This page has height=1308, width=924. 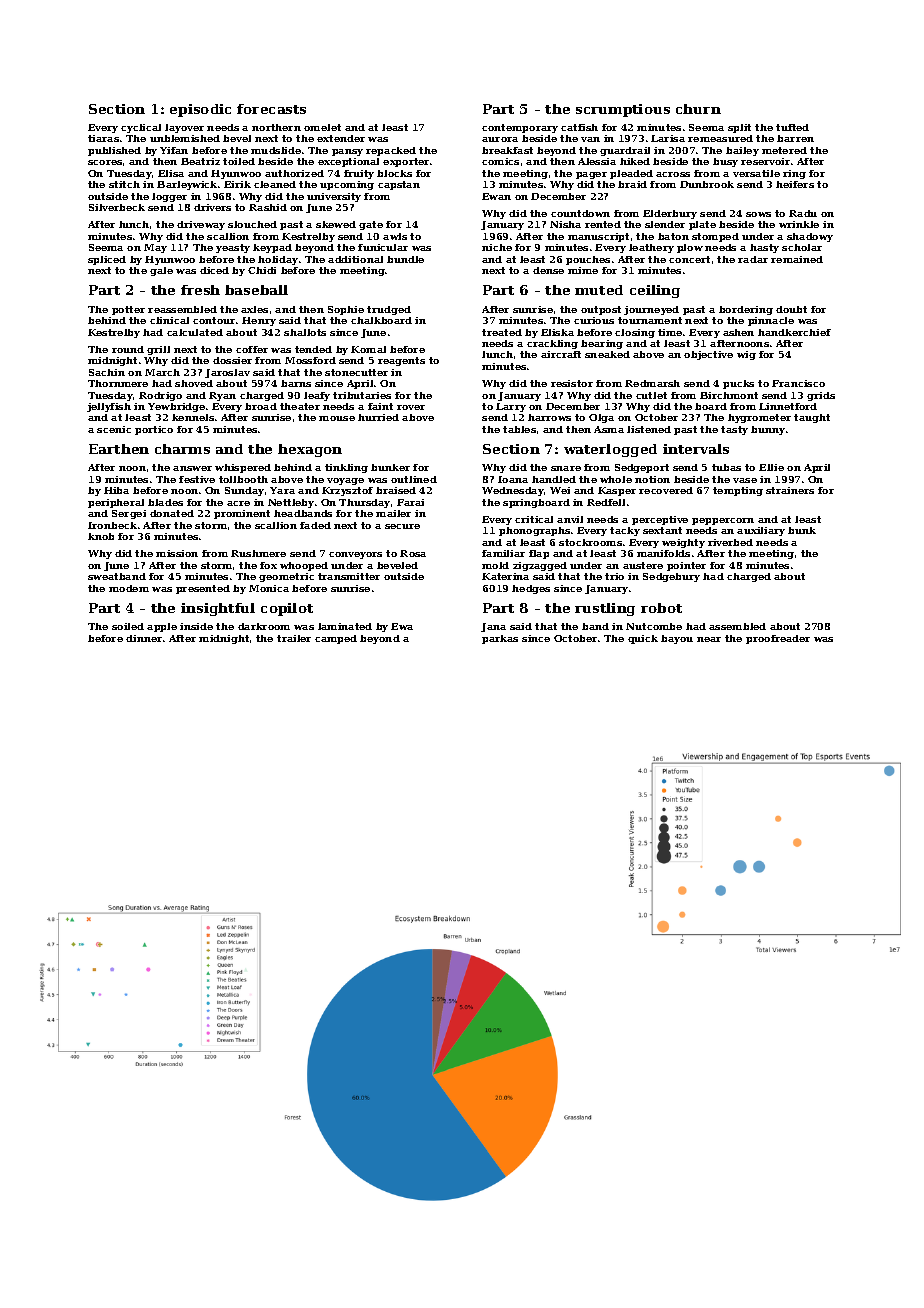 I want to click on Ewan, so click(x=496, y=196).
